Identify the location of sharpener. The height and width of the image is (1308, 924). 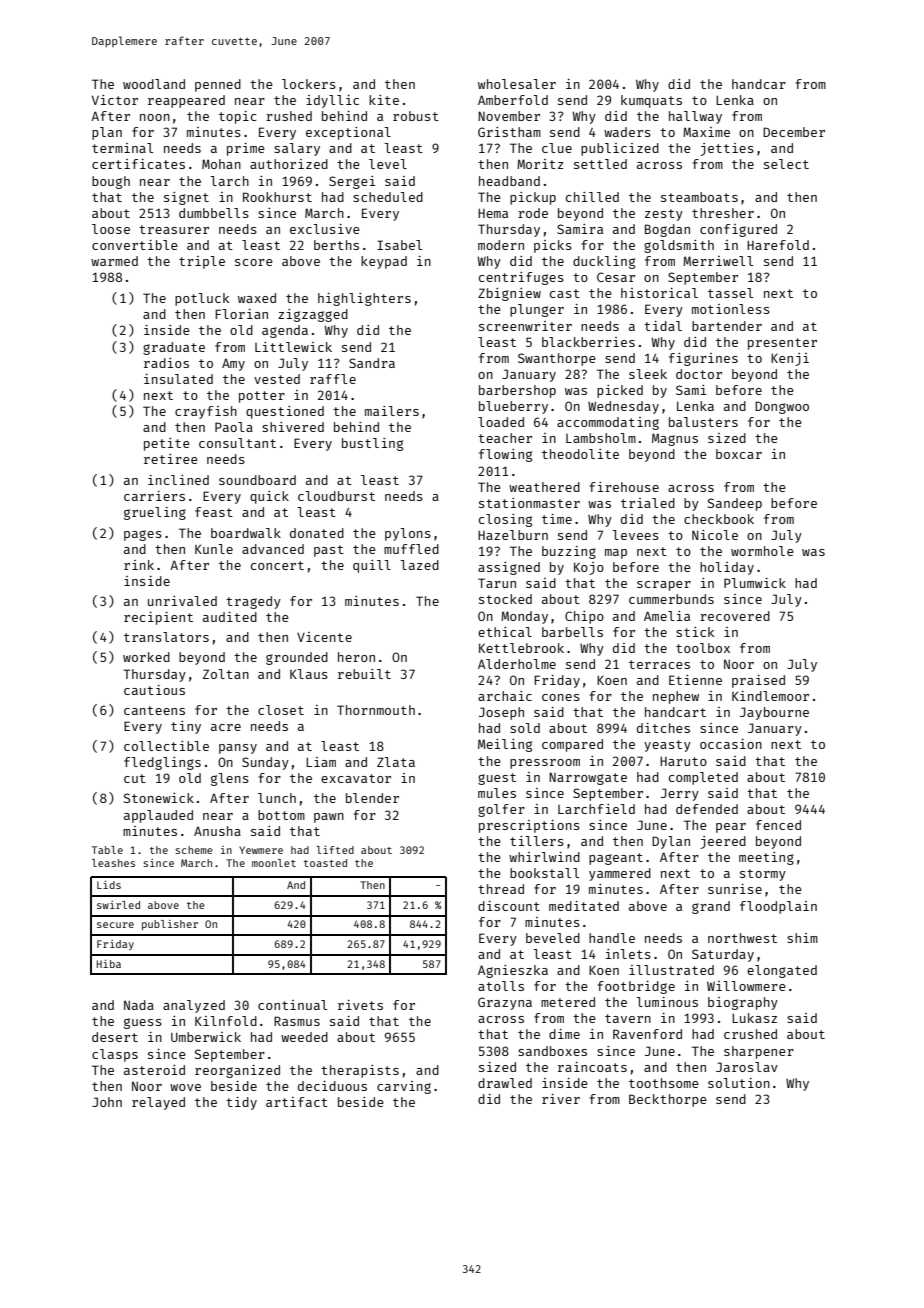
(759, 1052).
